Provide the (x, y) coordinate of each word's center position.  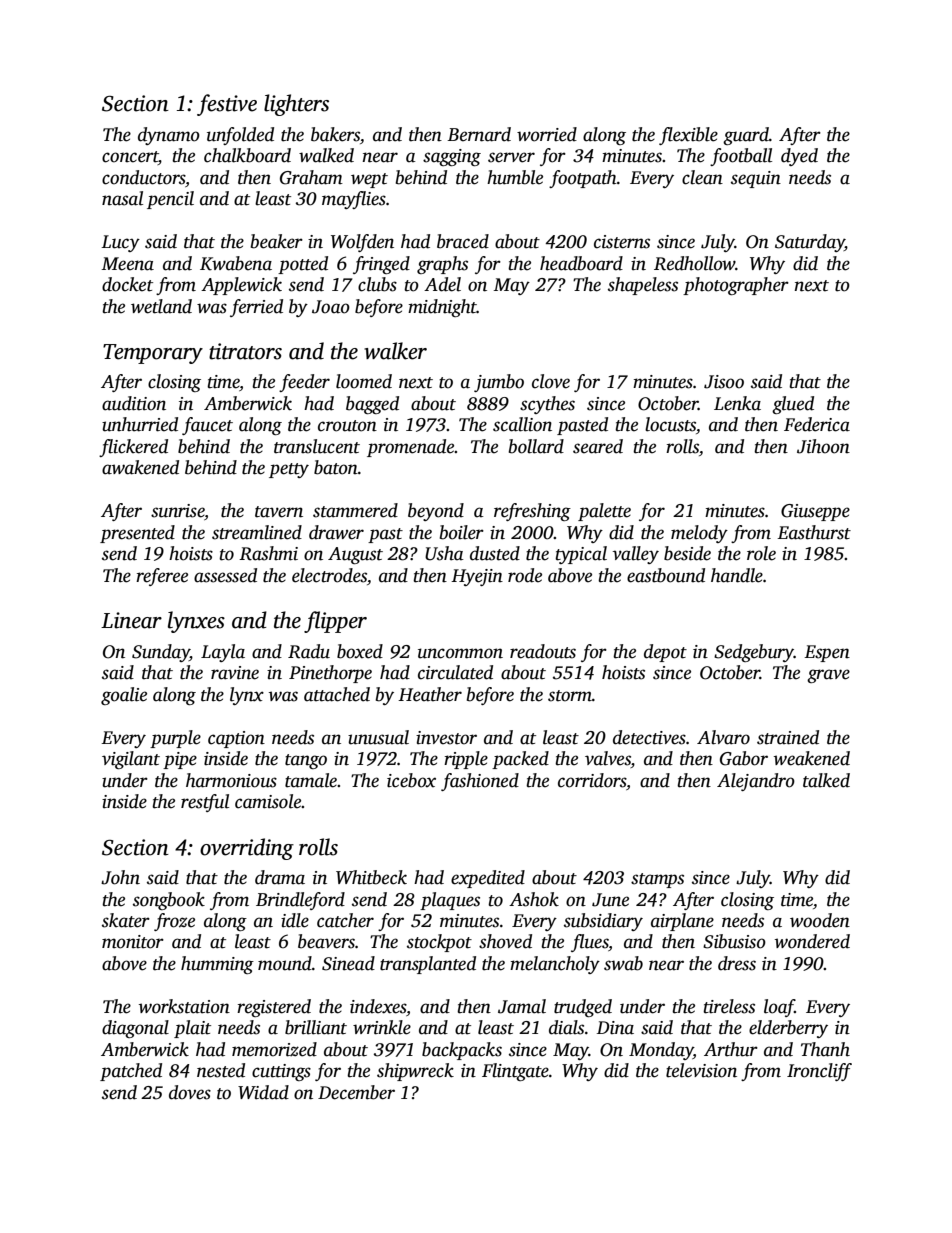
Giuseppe (815, 512)
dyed (799, 157)
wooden (820, 920)
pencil (170, 200)
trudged (583, 1008)
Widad (263, 1092)
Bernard (479, 134)
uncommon (460, 653)
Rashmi (268, 553)
